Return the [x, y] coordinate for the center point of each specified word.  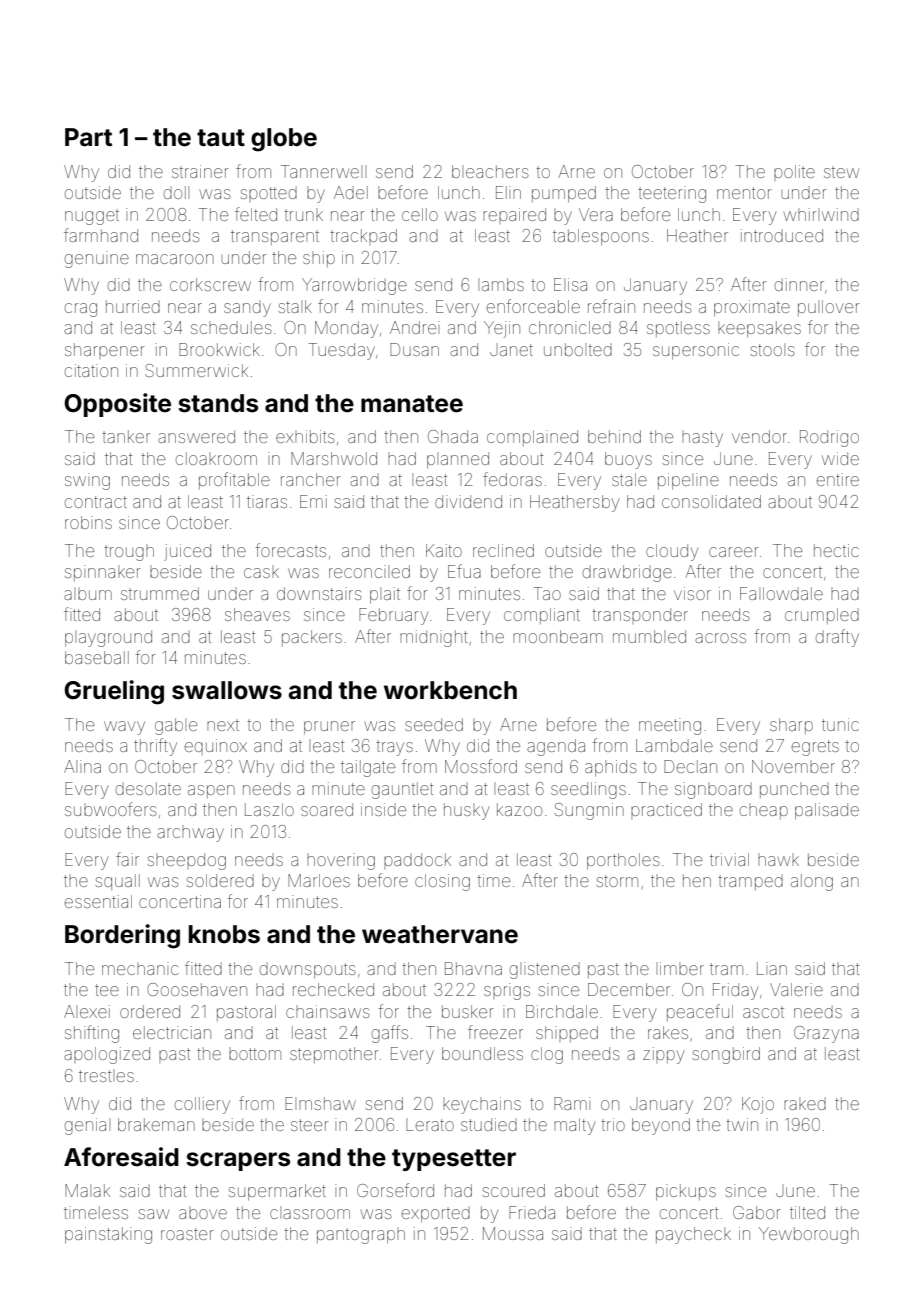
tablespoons [601, 237]
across [720, 638]
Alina [82, 766]
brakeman [156, 1124]
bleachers [490, 171]
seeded [434, 724]
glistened [545, 970]
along [812, 882]
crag [81, 310]
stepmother [334, 1055]
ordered [150, 1011]
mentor [744, 193]
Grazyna [826, 1034]
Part [88, 137]
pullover [829, 308]
